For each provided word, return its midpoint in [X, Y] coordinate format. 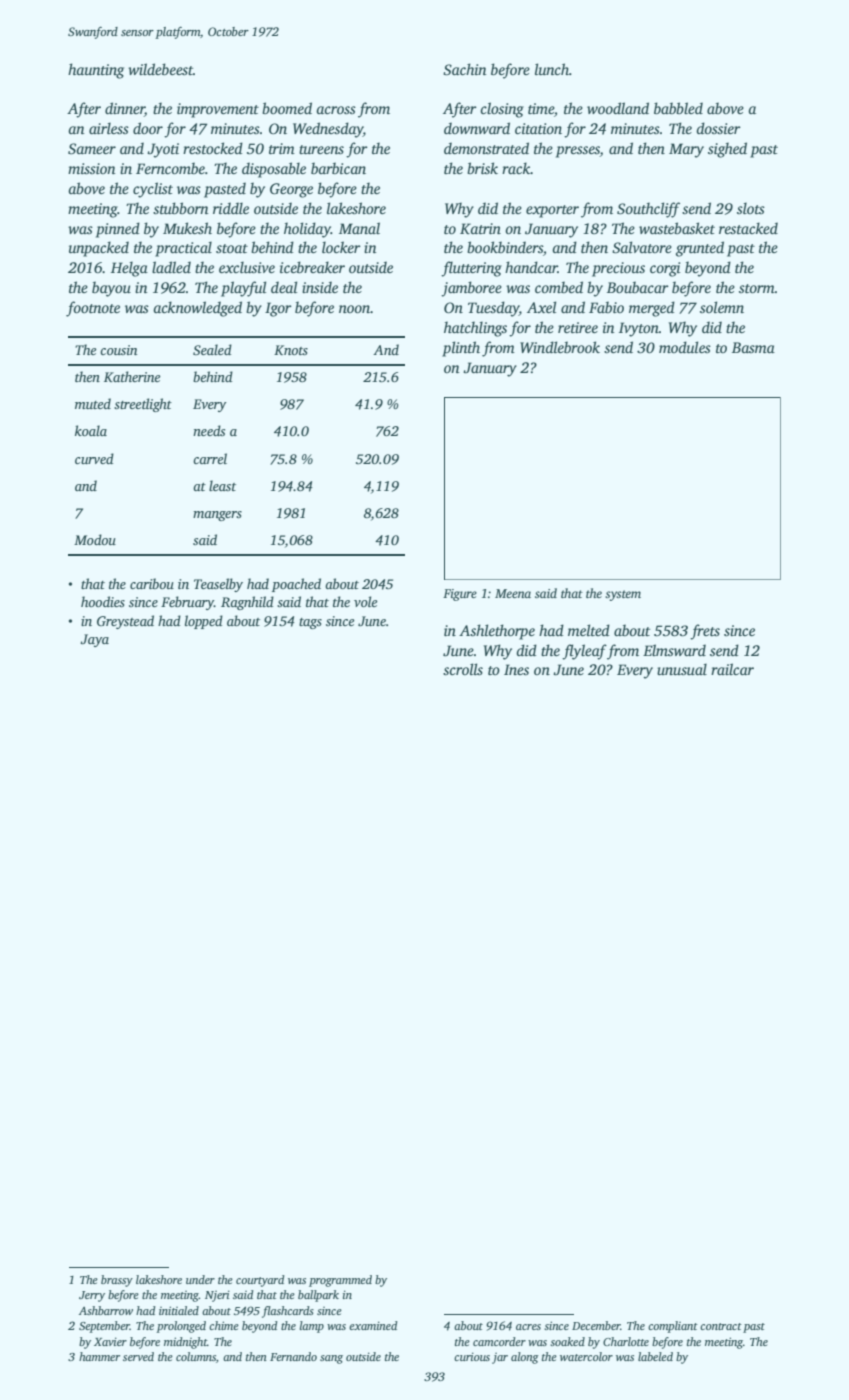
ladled [171, 267]
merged [652, 309]
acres [528, 1327]
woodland [618, 108]
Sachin [464, 69]
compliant [673, 1327]
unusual [682, 669]
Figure [460, 595]
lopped [204, 622]
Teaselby [218, 585]
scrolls [463, 669]
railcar [732, 669]
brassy [117, 1281]
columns [196, 1356]
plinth [461, 349]
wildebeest [160, 69]
